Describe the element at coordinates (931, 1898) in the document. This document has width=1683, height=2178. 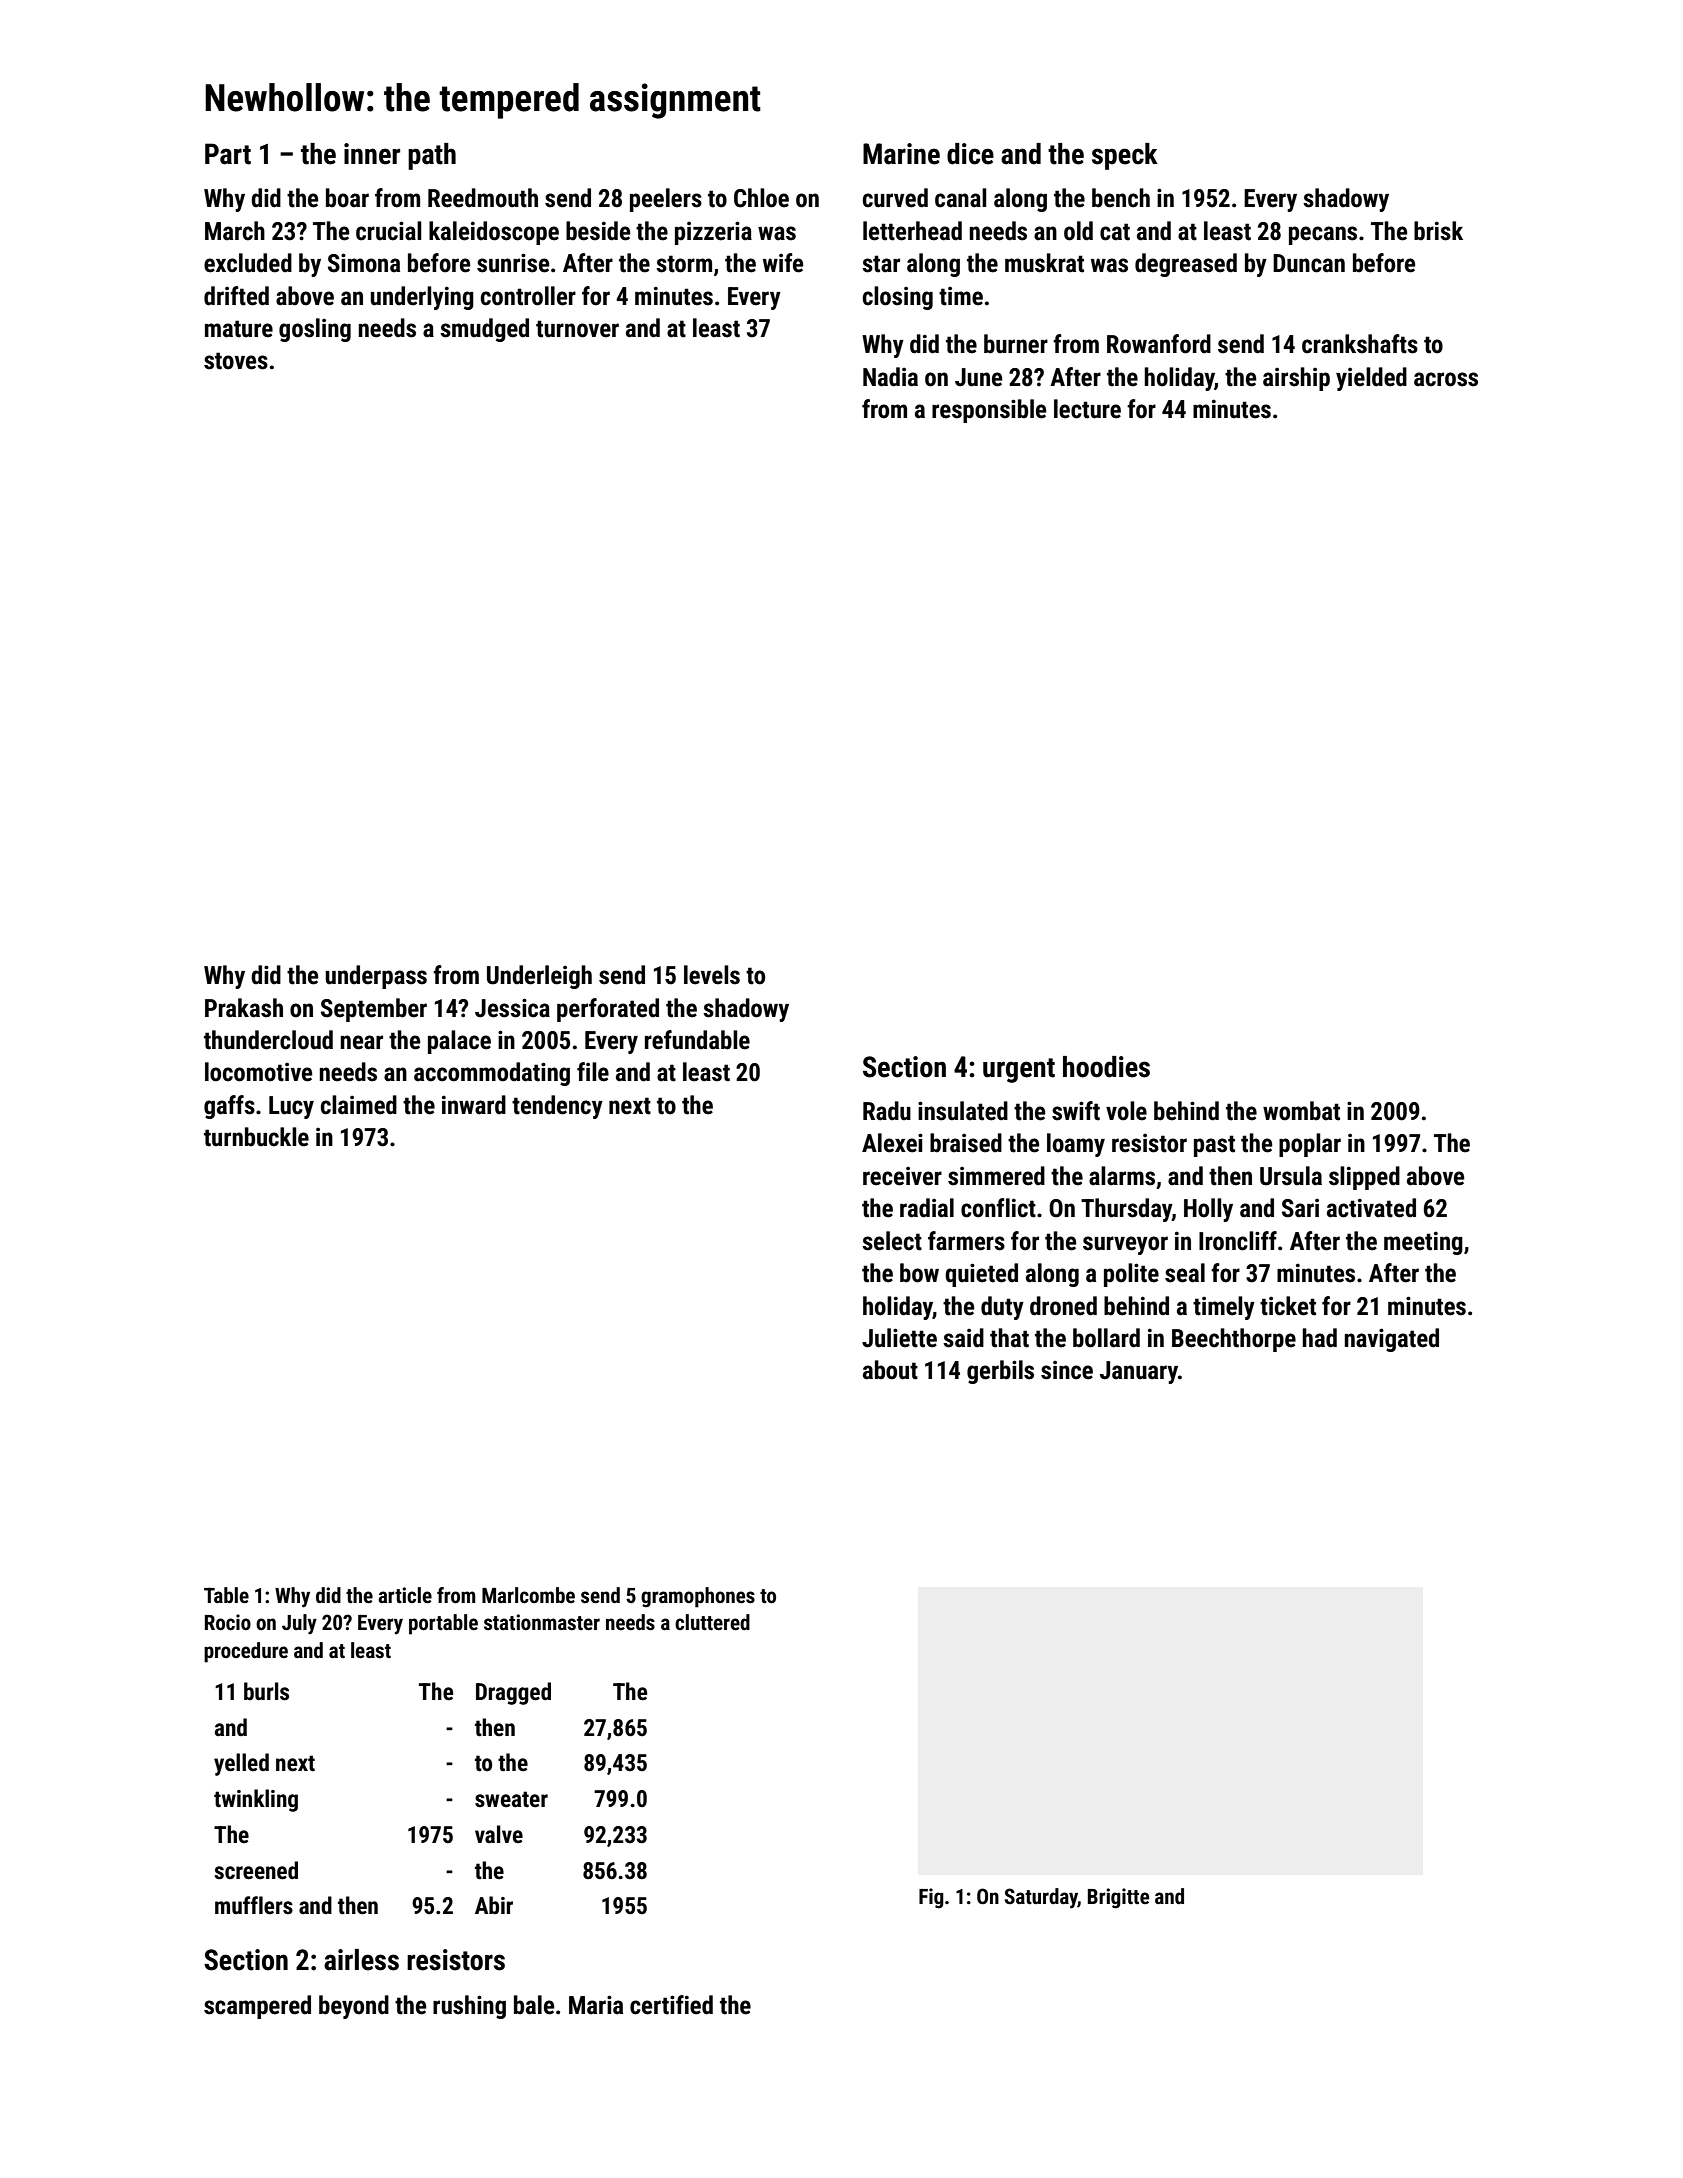
I see `Fig` at that location.
